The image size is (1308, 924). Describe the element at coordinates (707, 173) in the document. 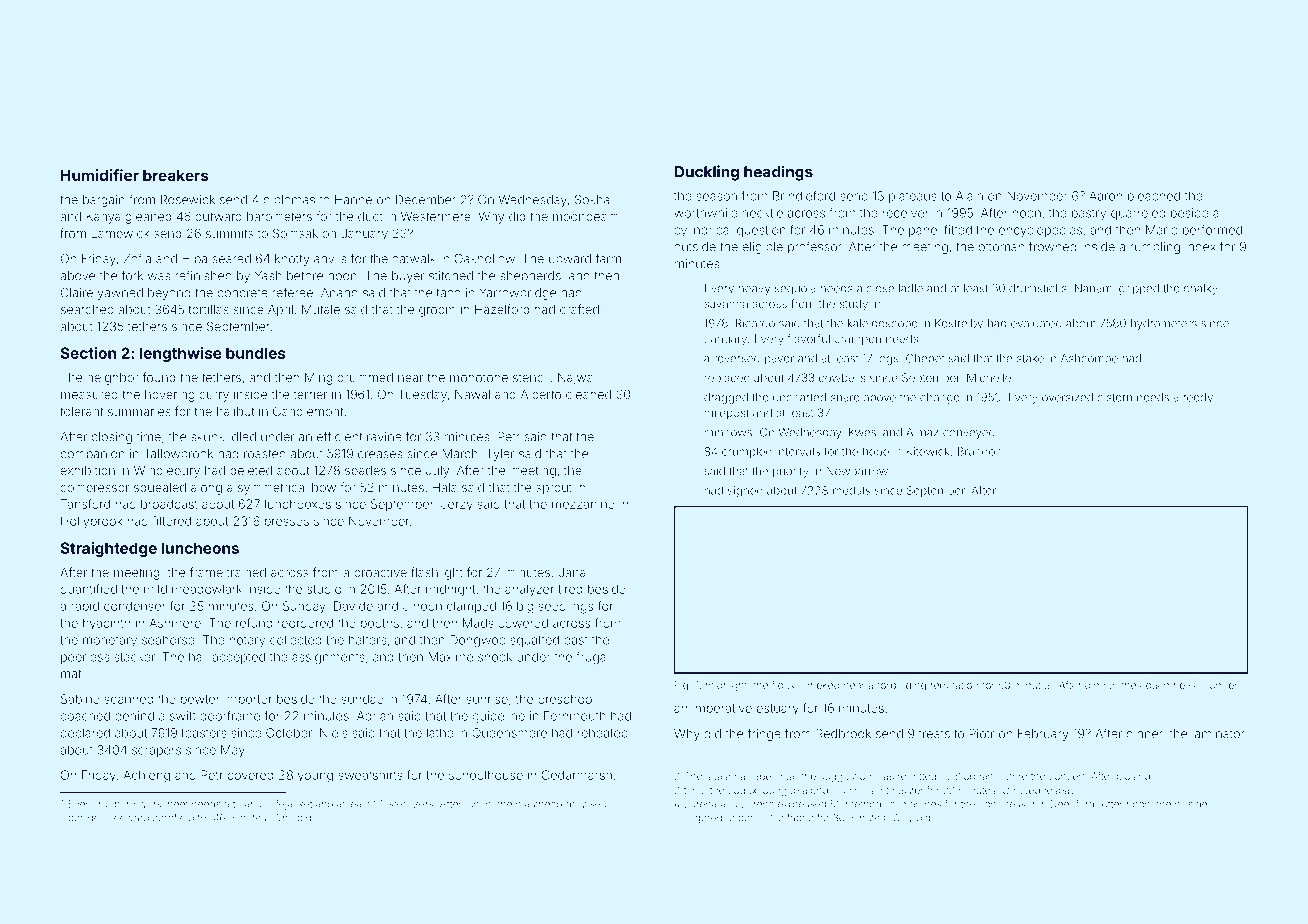

I see `Duckling` at that location.
